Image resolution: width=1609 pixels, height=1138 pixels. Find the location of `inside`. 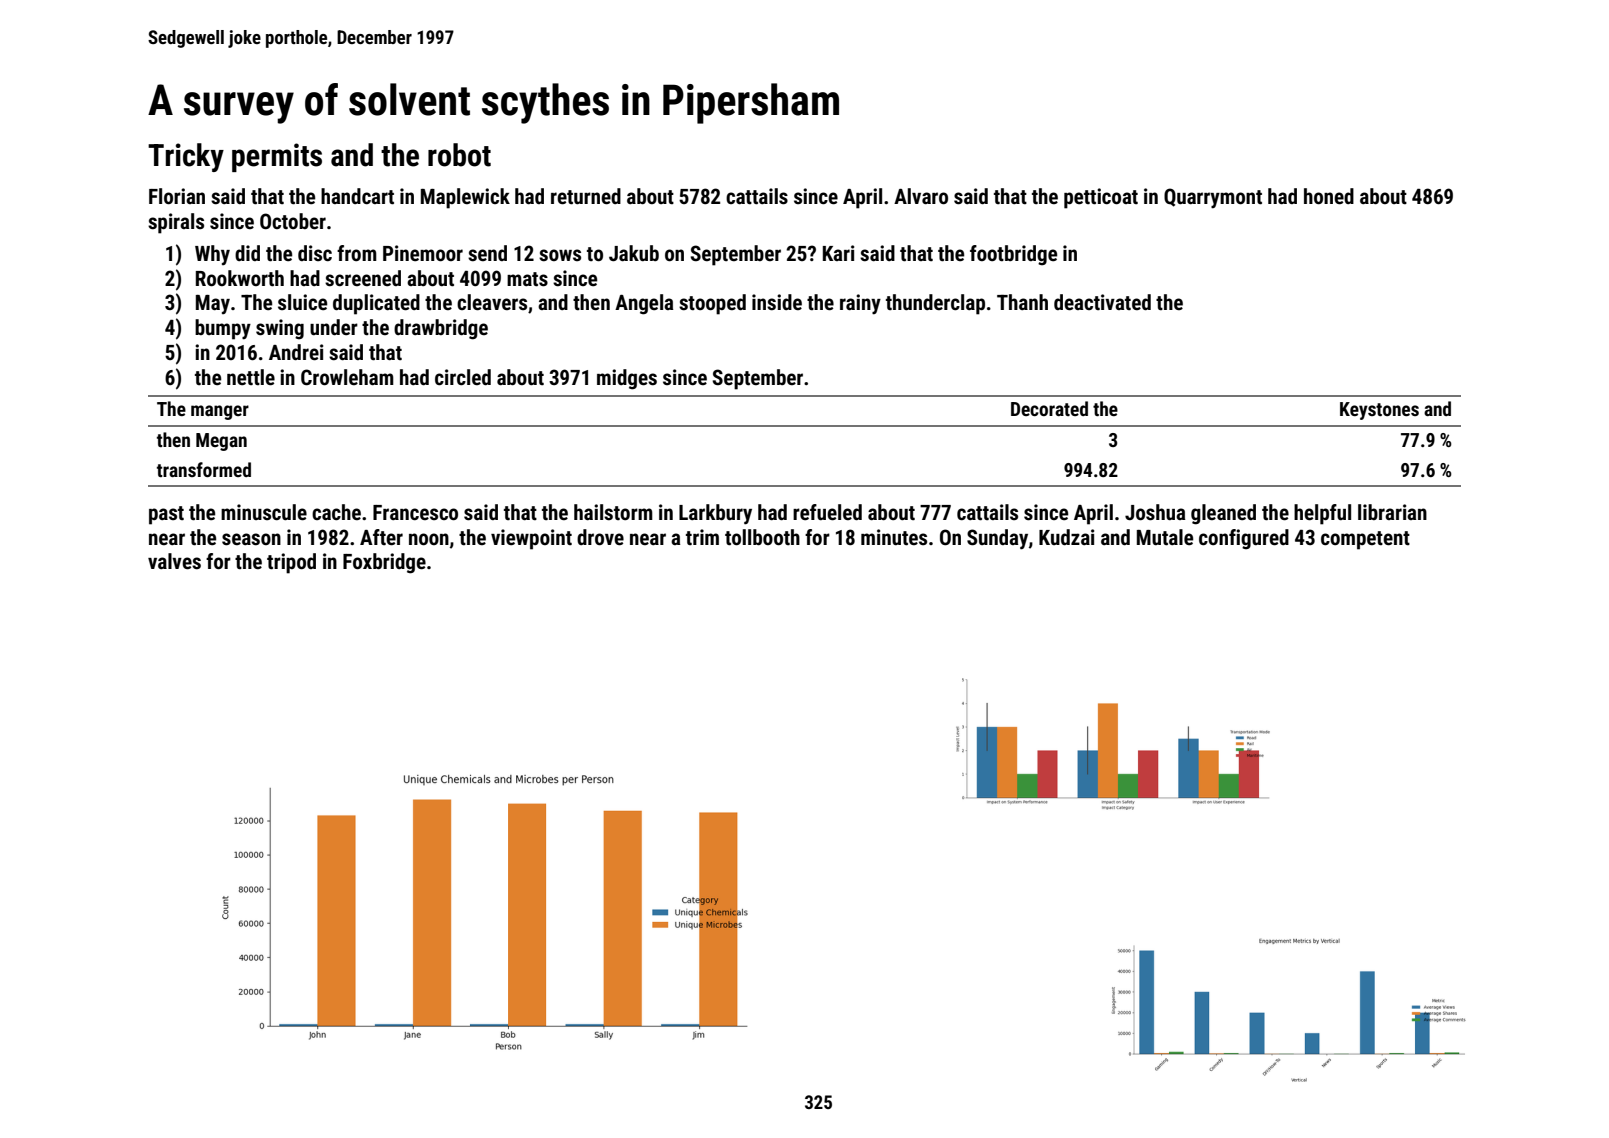

inside is located at coordinates (777, 302).
